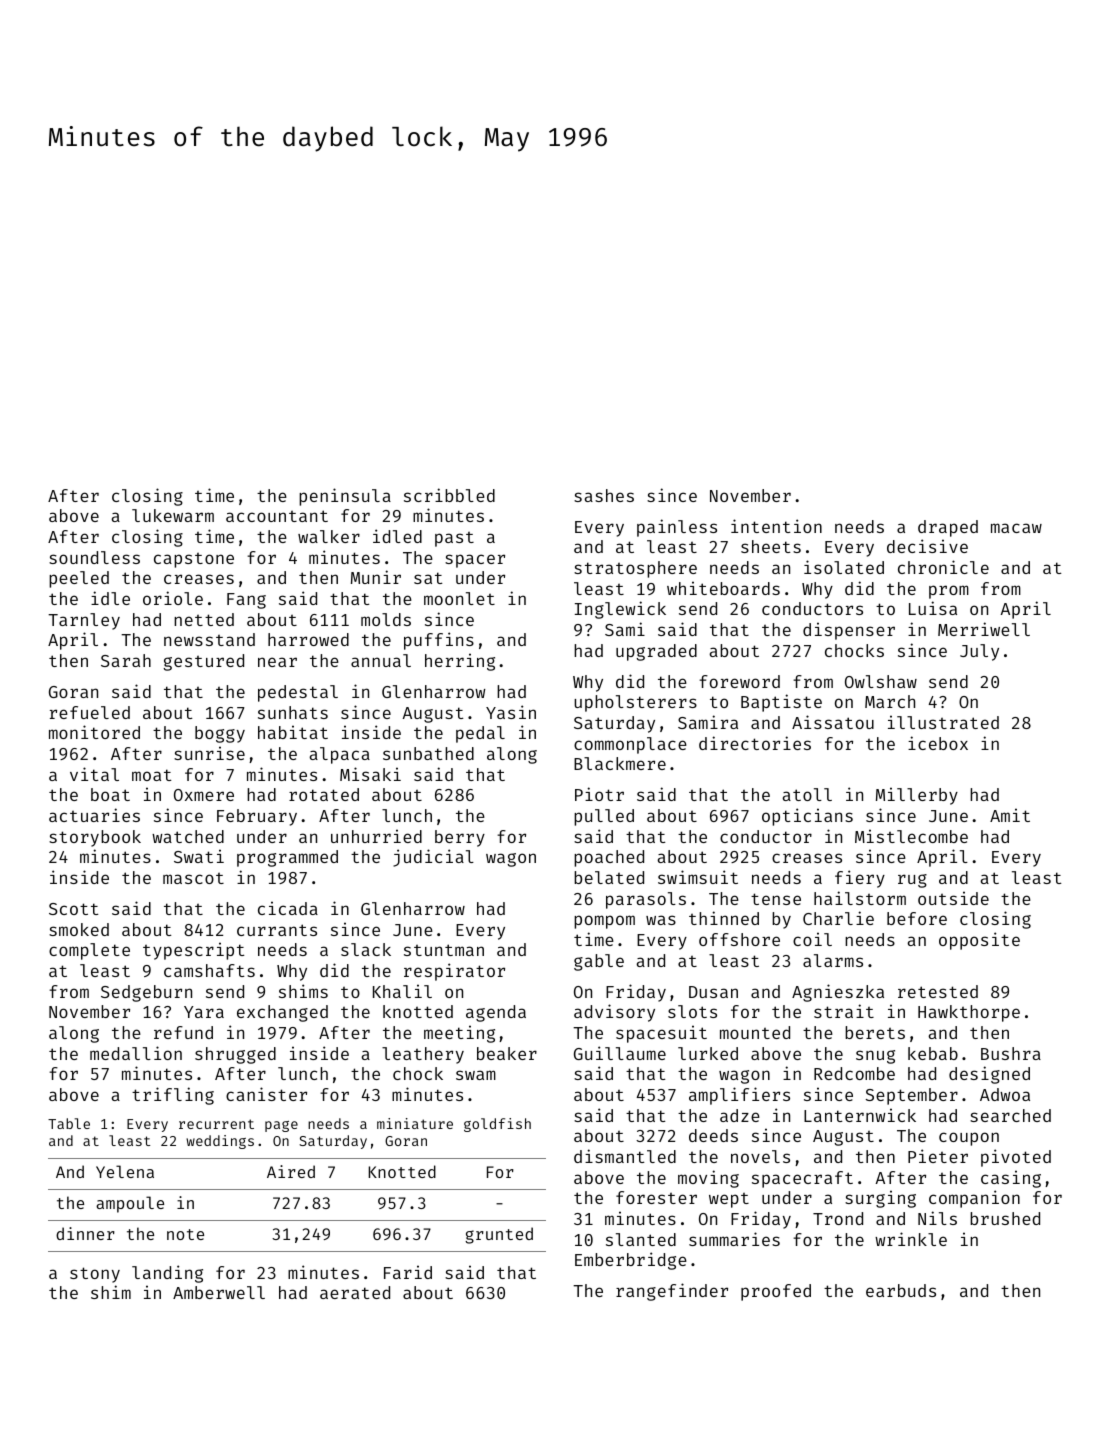 Image resolution: width=1119 pixels, height=1448 pixels. I want to click on note, so click(185, 1234).
